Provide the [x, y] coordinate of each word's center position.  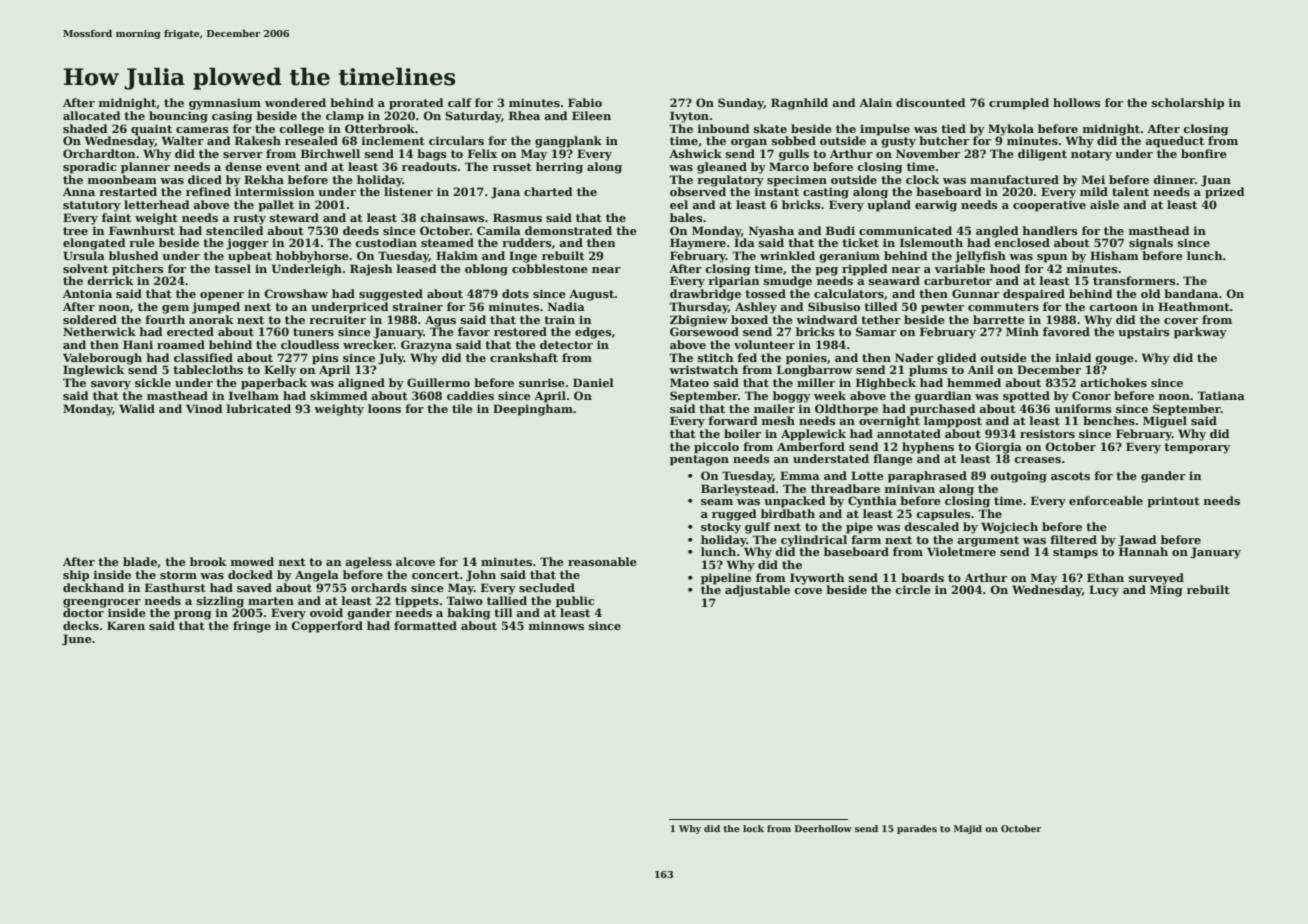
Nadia [566, 306]
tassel [232, 268]
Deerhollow [823, 828]
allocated [91, 115]
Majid [968, 829]
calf [460, 102]
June [77, 640]
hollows [1077, 102]
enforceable [1106, 500]
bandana [1191, 293]
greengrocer [102, 603]
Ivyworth [817, 579]
